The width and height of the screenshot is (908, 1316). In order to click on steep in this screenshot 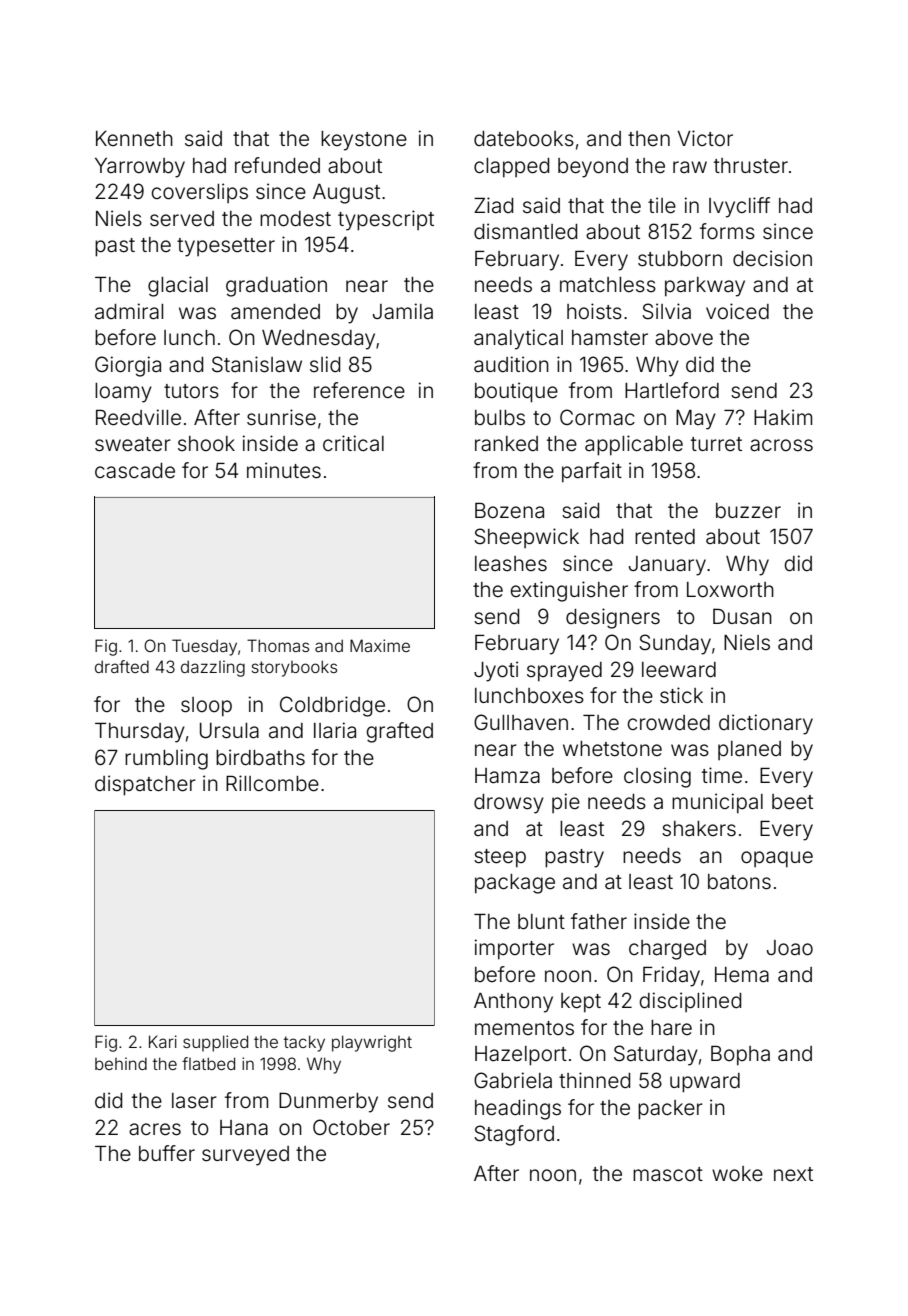, I will do `click(500, 858)`.
